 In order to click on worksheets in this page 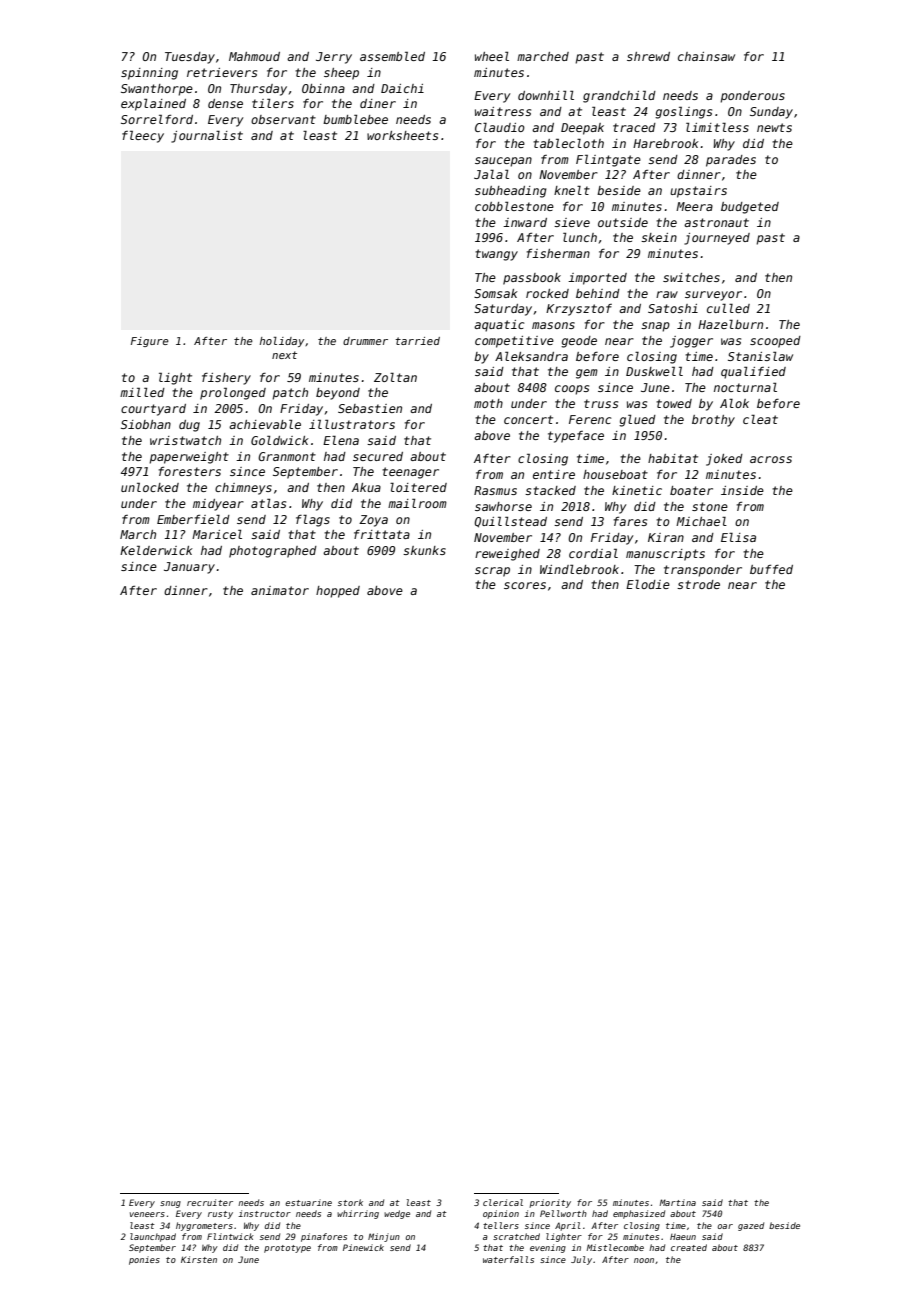, I will do `click(402, 135)`.
